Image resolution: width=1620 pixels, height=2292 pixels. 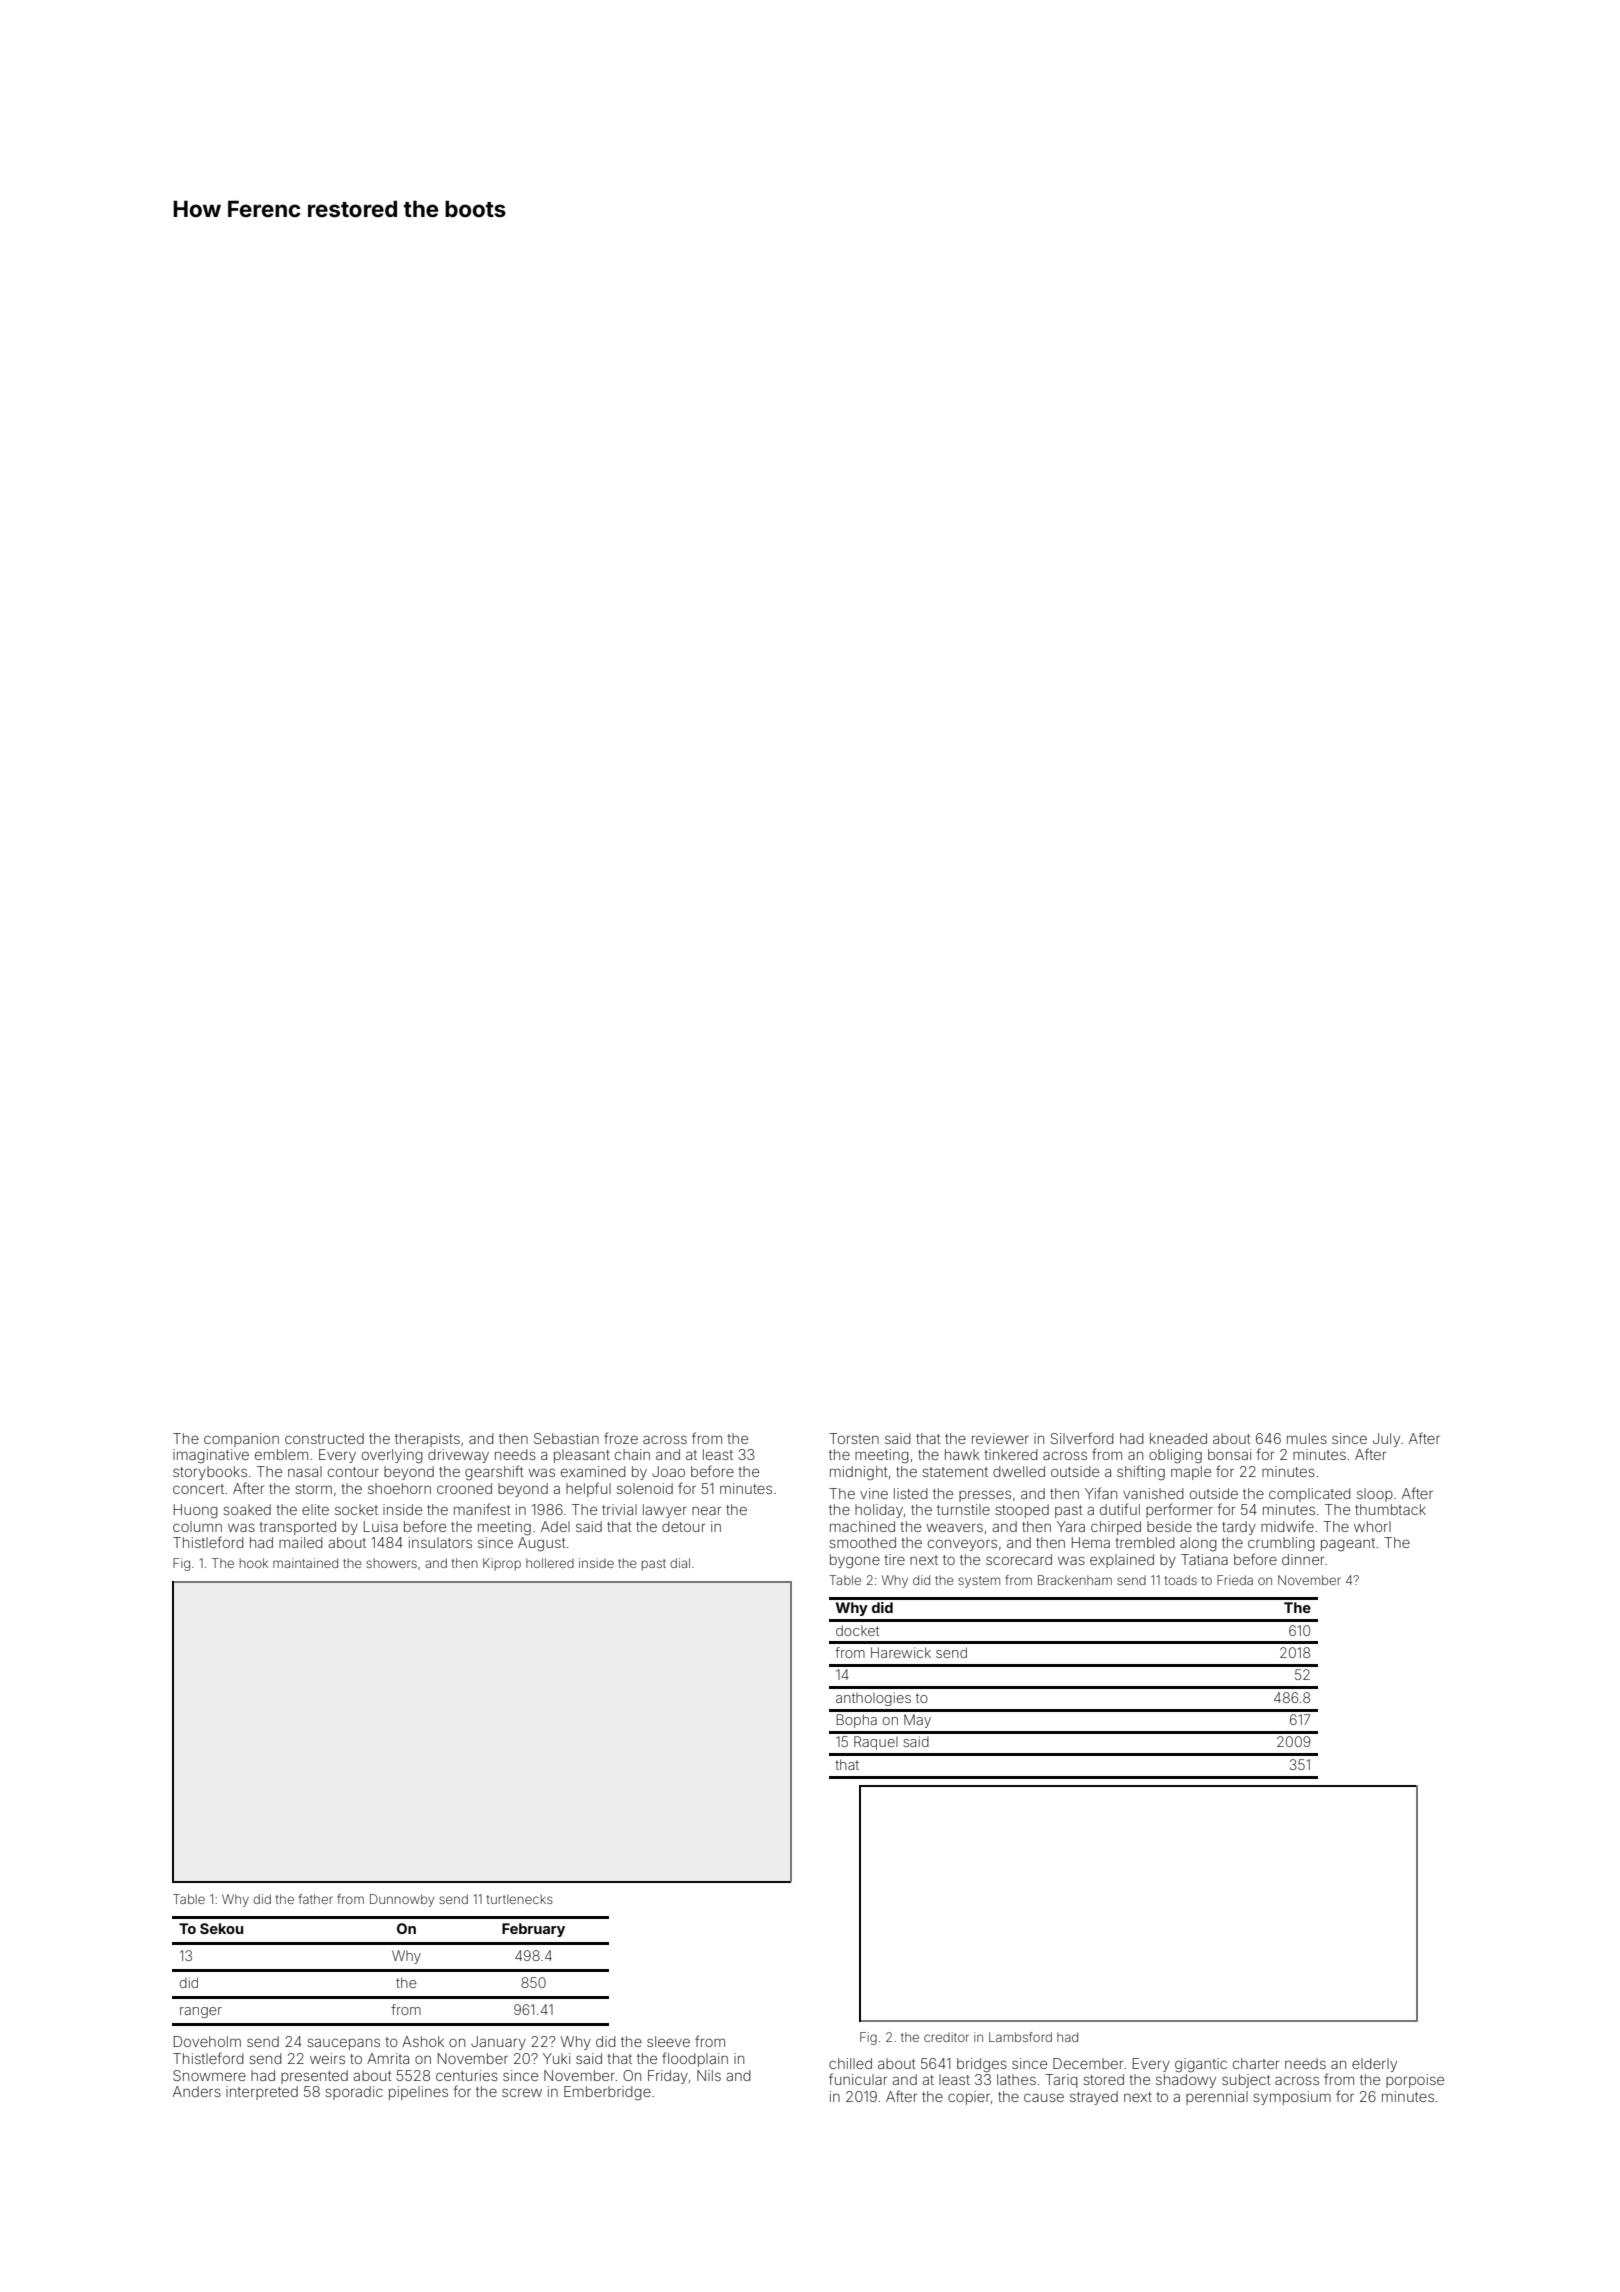 What do you see at coordinates (857, 1721) in the screenshot?
I see `Bopha` at bounding box center [857, 1721].
